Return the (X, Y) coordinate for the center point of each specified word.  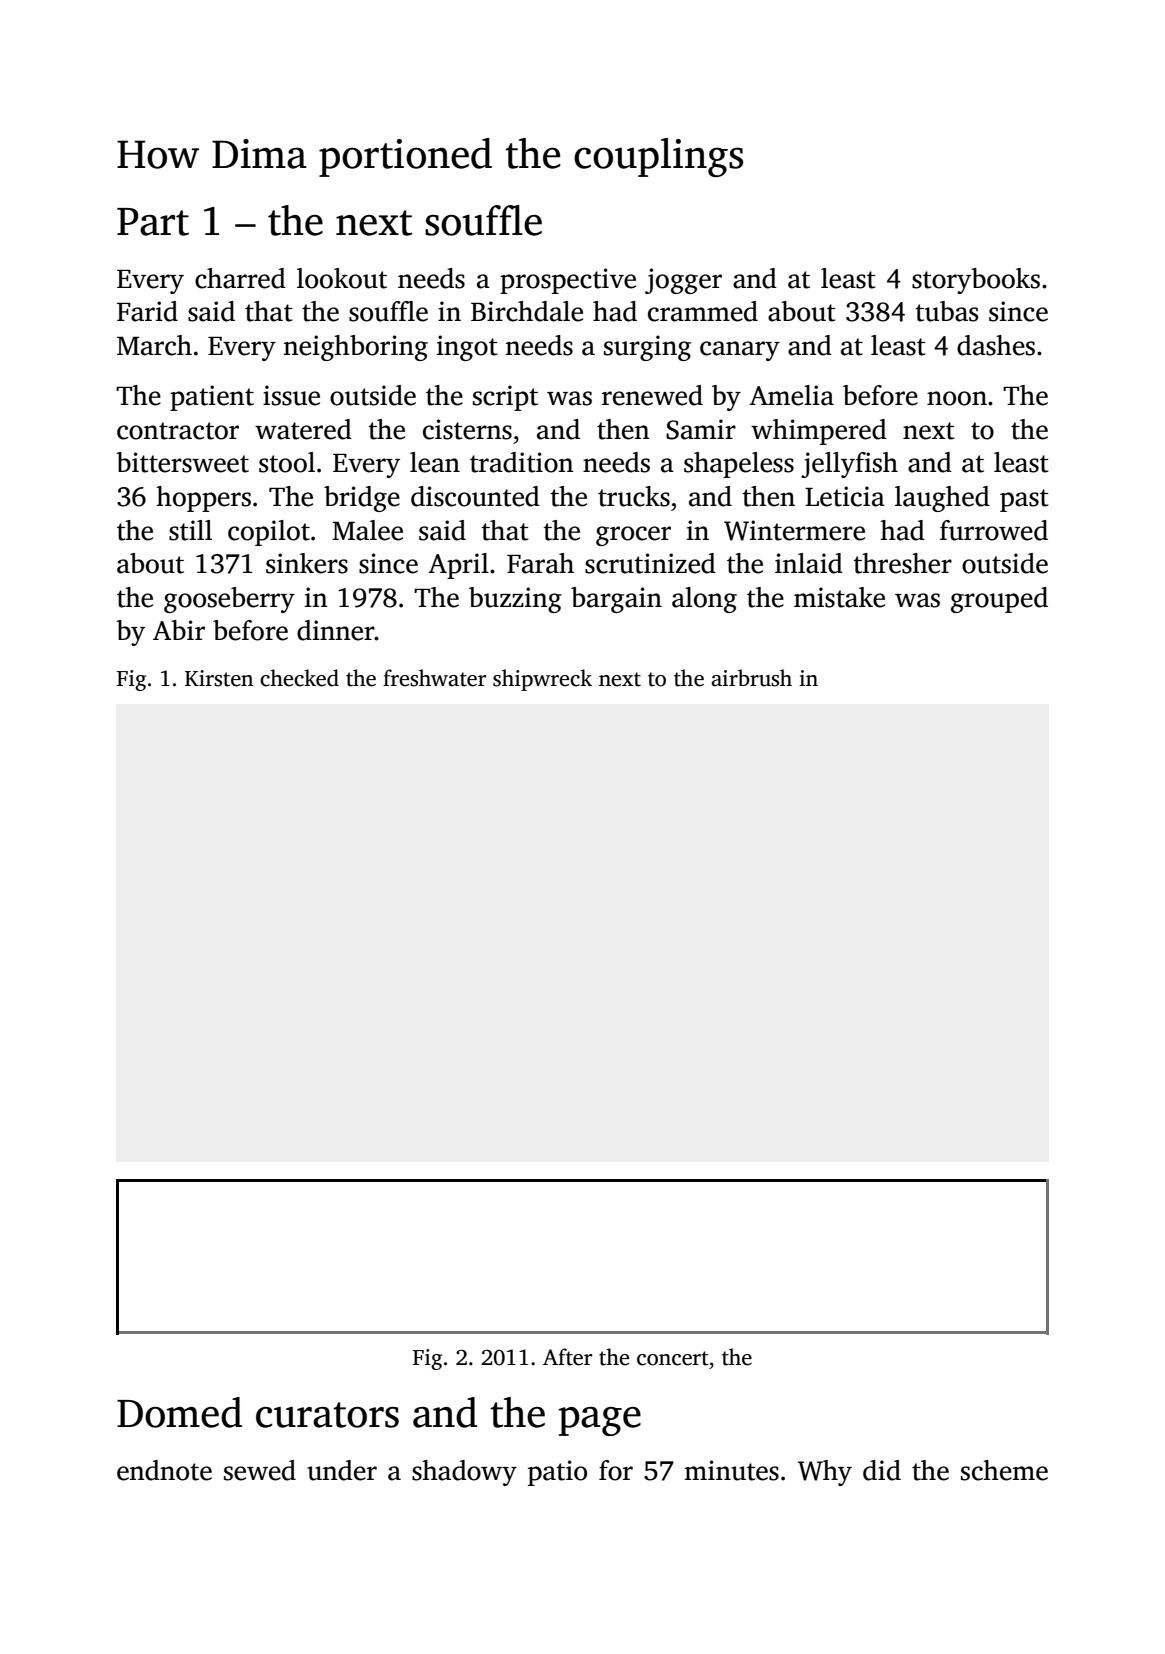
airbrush (751, 678)
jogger (683, 281)
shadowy (464, 1473)
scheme (1004, 1470)
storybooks (976, 281)
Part (153, 222)
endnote (164, 1470)
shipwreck (542, 680)
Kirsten (219, 678)
